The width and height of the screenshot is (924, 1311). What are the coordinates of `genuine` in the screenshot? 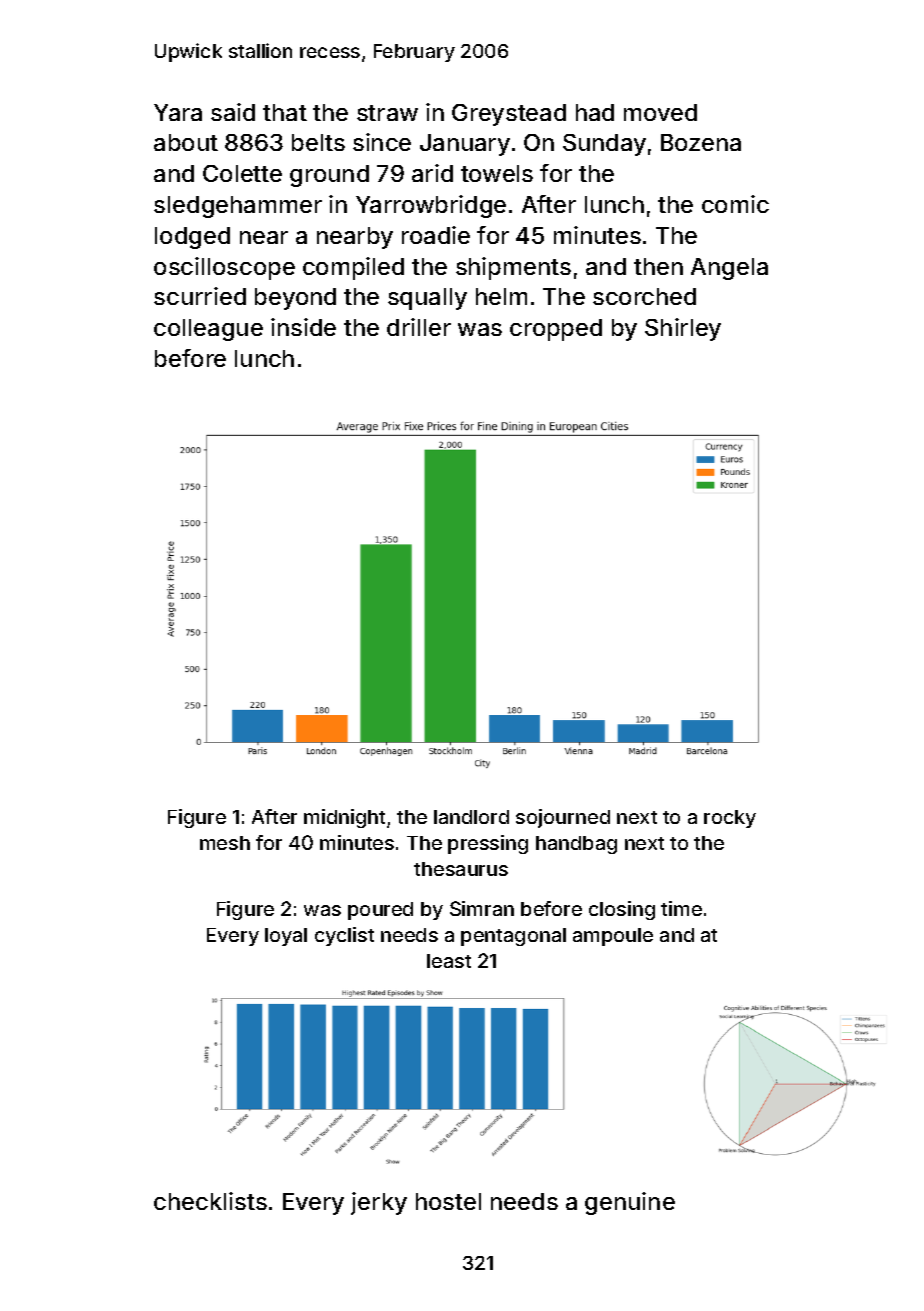 It's located at (630, 1203).
